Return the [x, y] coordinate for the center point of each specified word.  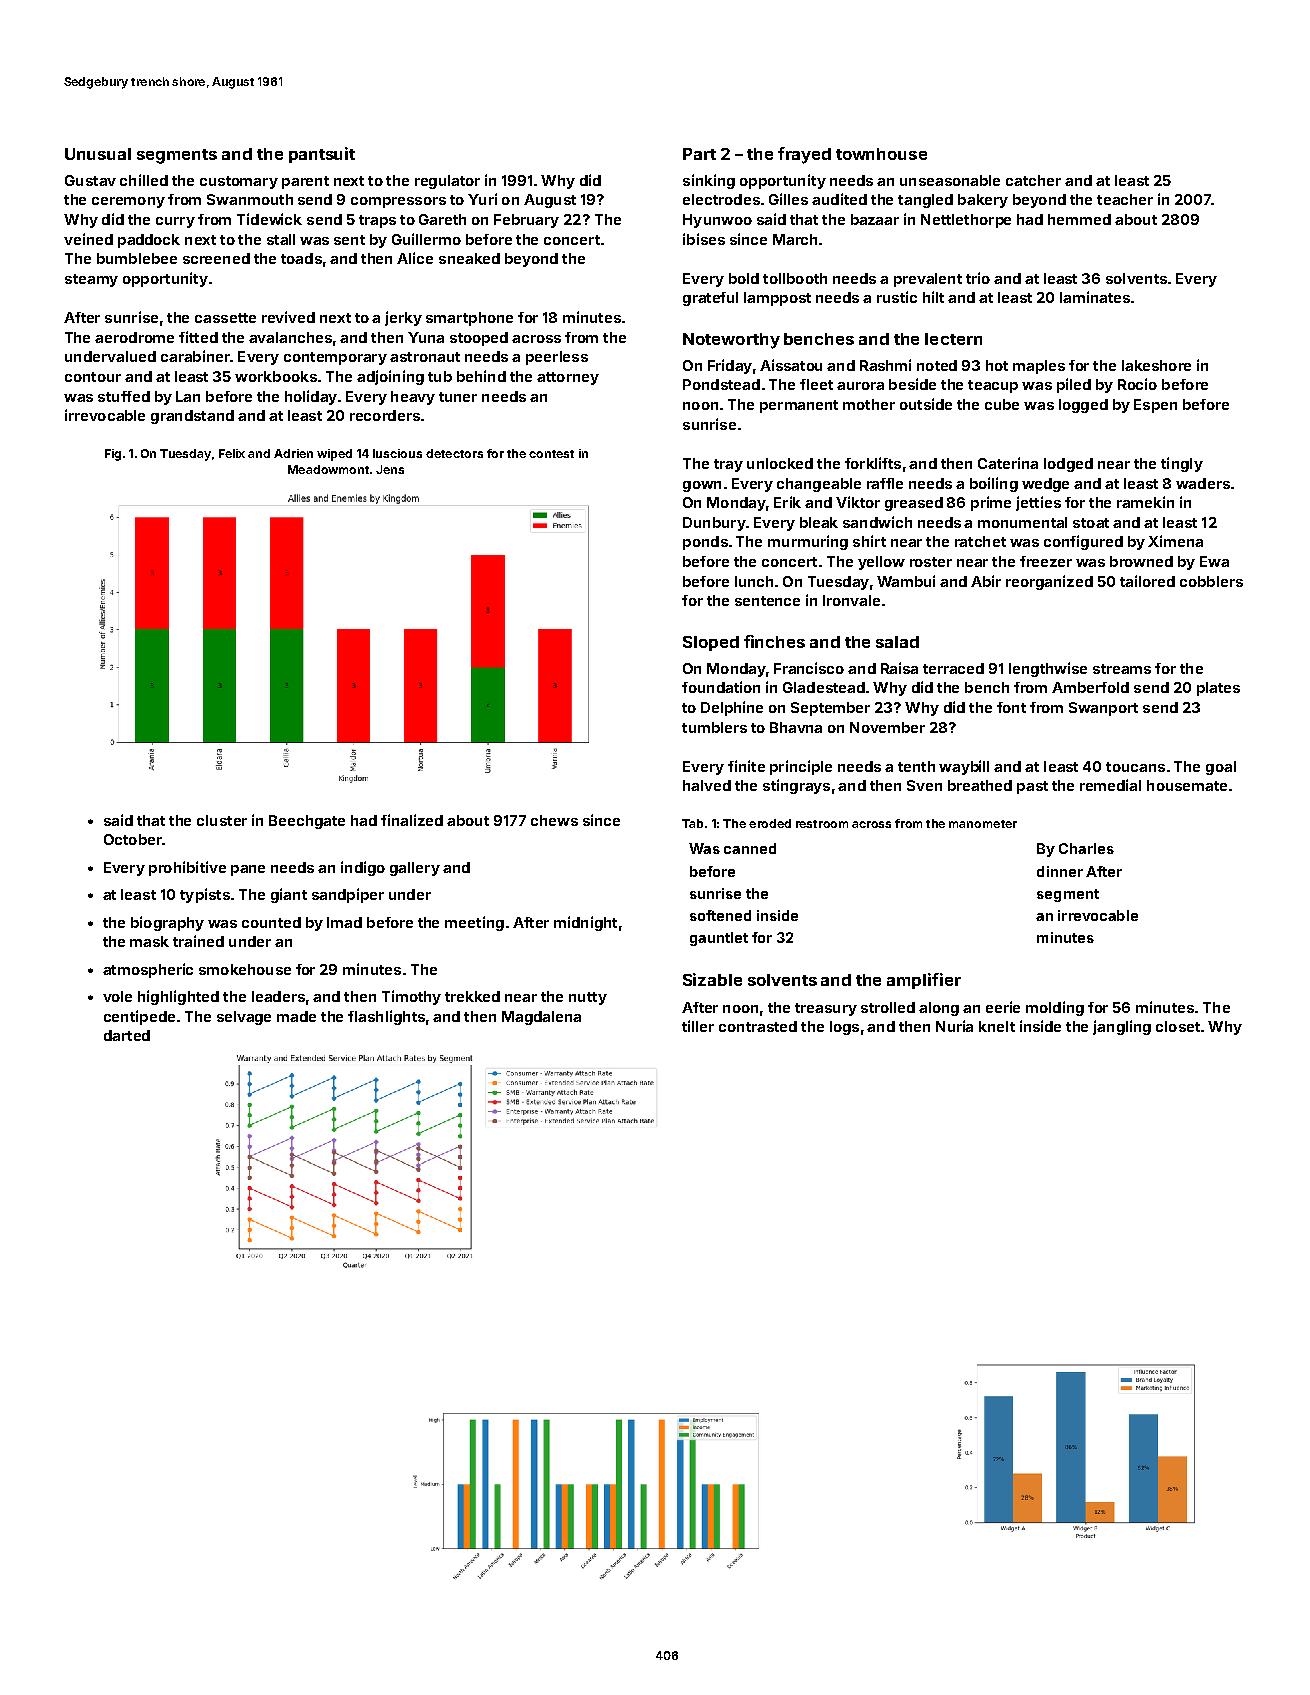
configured [1083, 542]
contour [93, 377]
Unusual [98, 154]
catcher [1033, 180]
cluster [222, 820]
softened [720, 915]
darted [127, 1035]
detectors [454, 453]
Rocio [1137, 384]
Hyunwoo [717, 221]
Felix [232, 453]
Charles [1086, 848]
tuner [458, 397]
